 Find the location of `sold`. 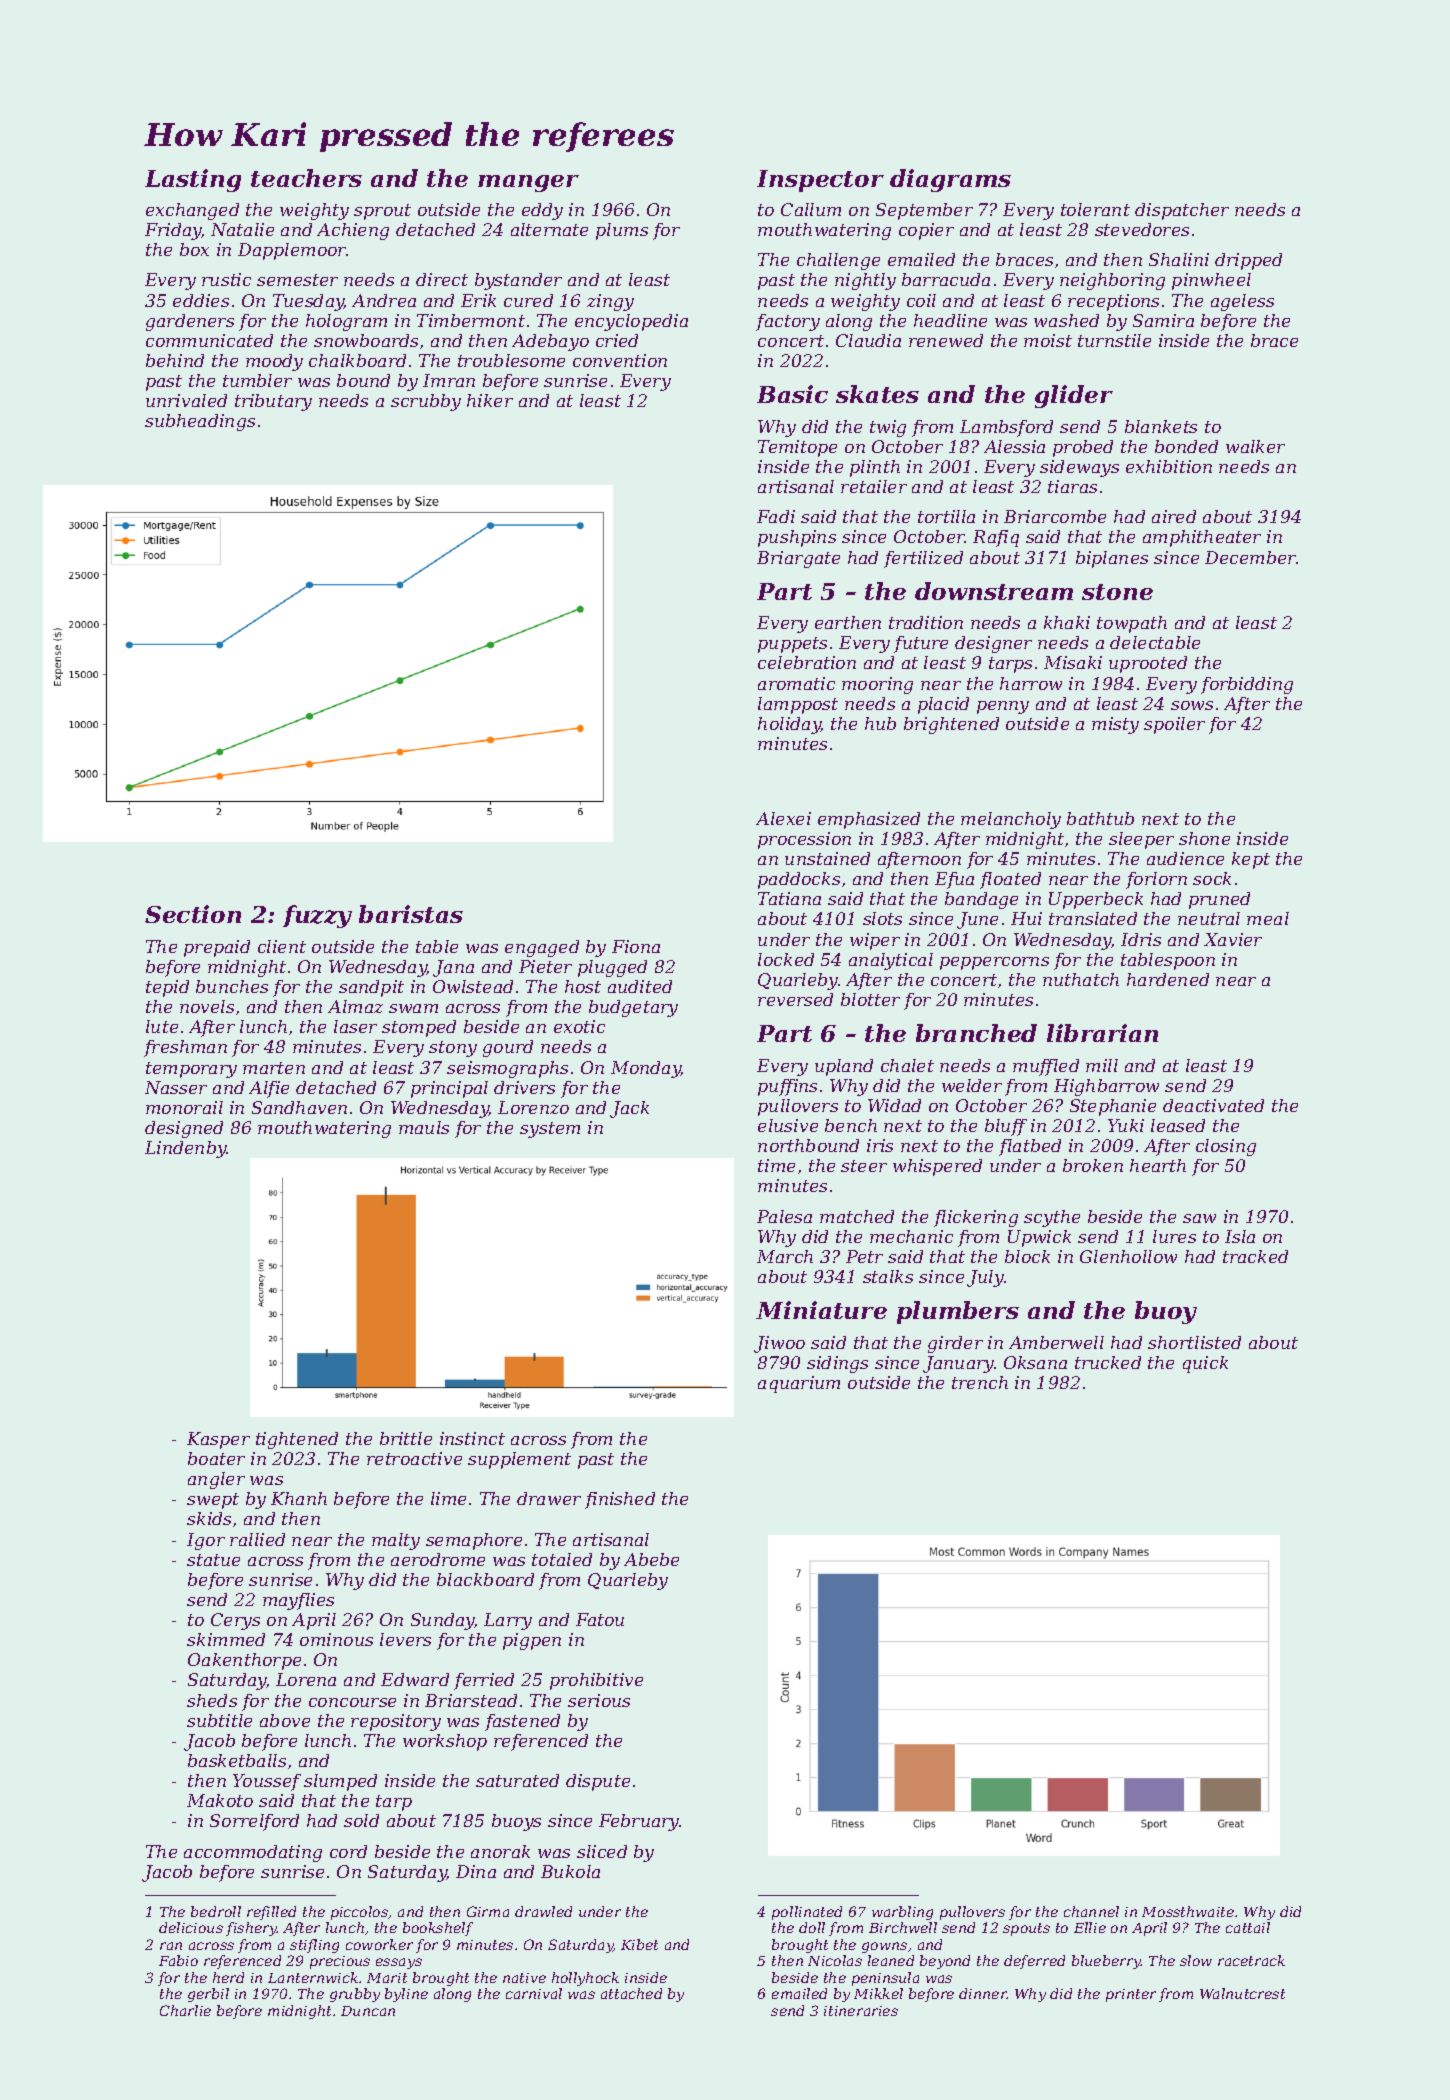

sold is located at coordinates (361, 1820).
